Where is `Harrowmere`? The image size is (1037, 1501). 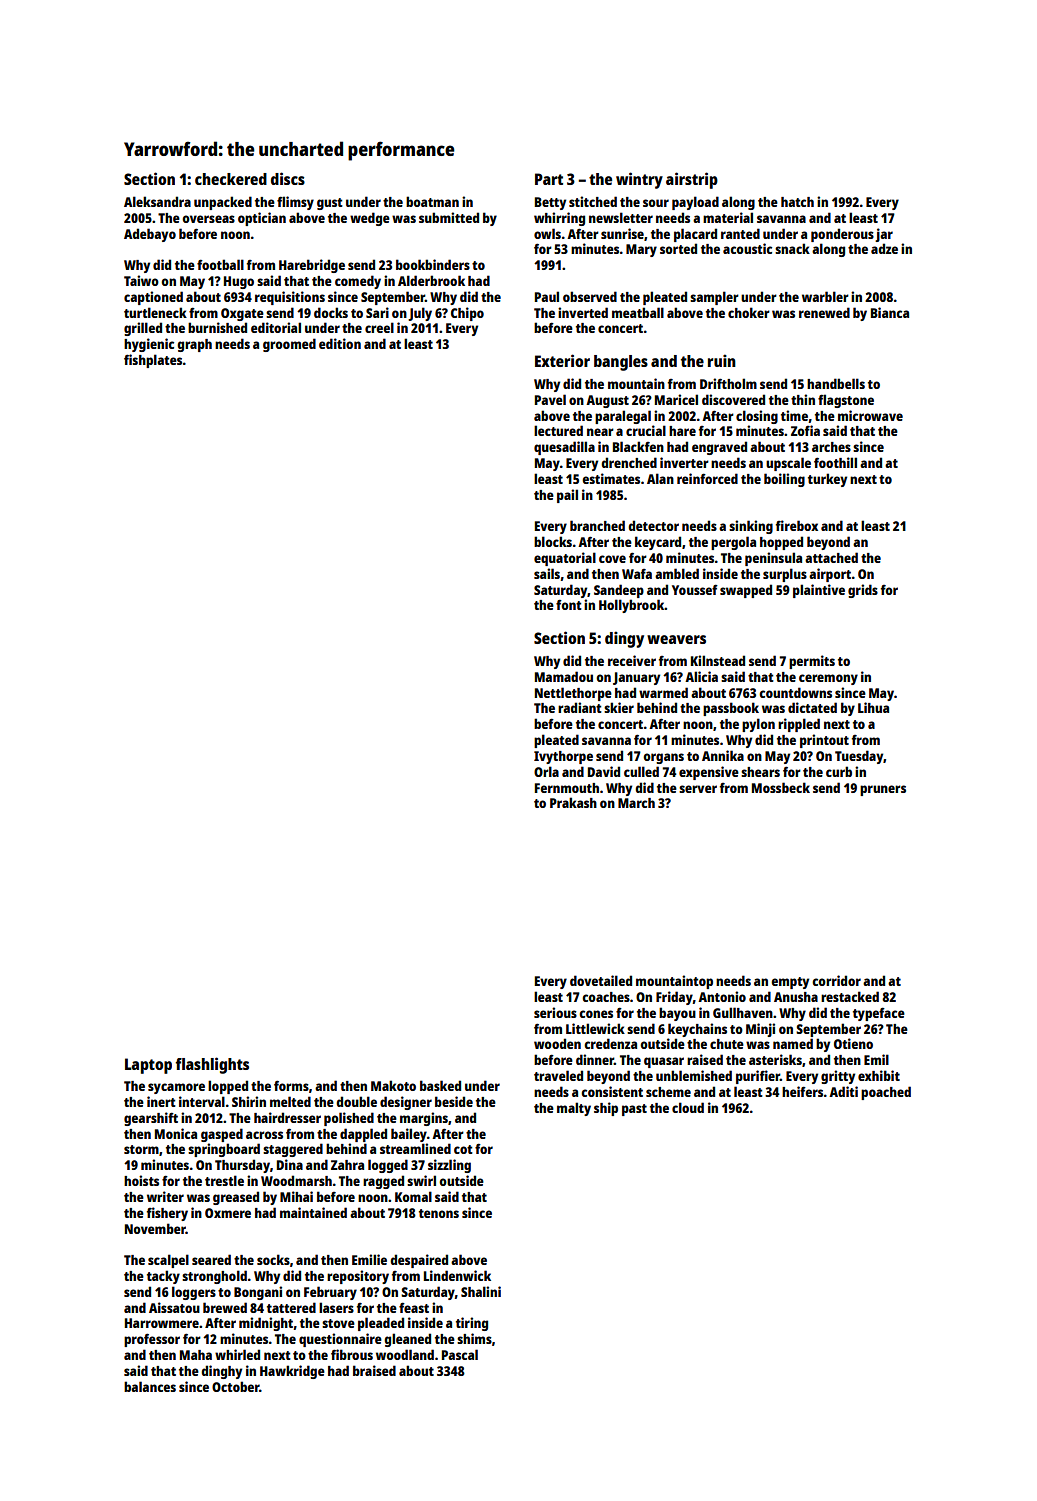
Harrowmere is located at coordinates (162, 1323).
